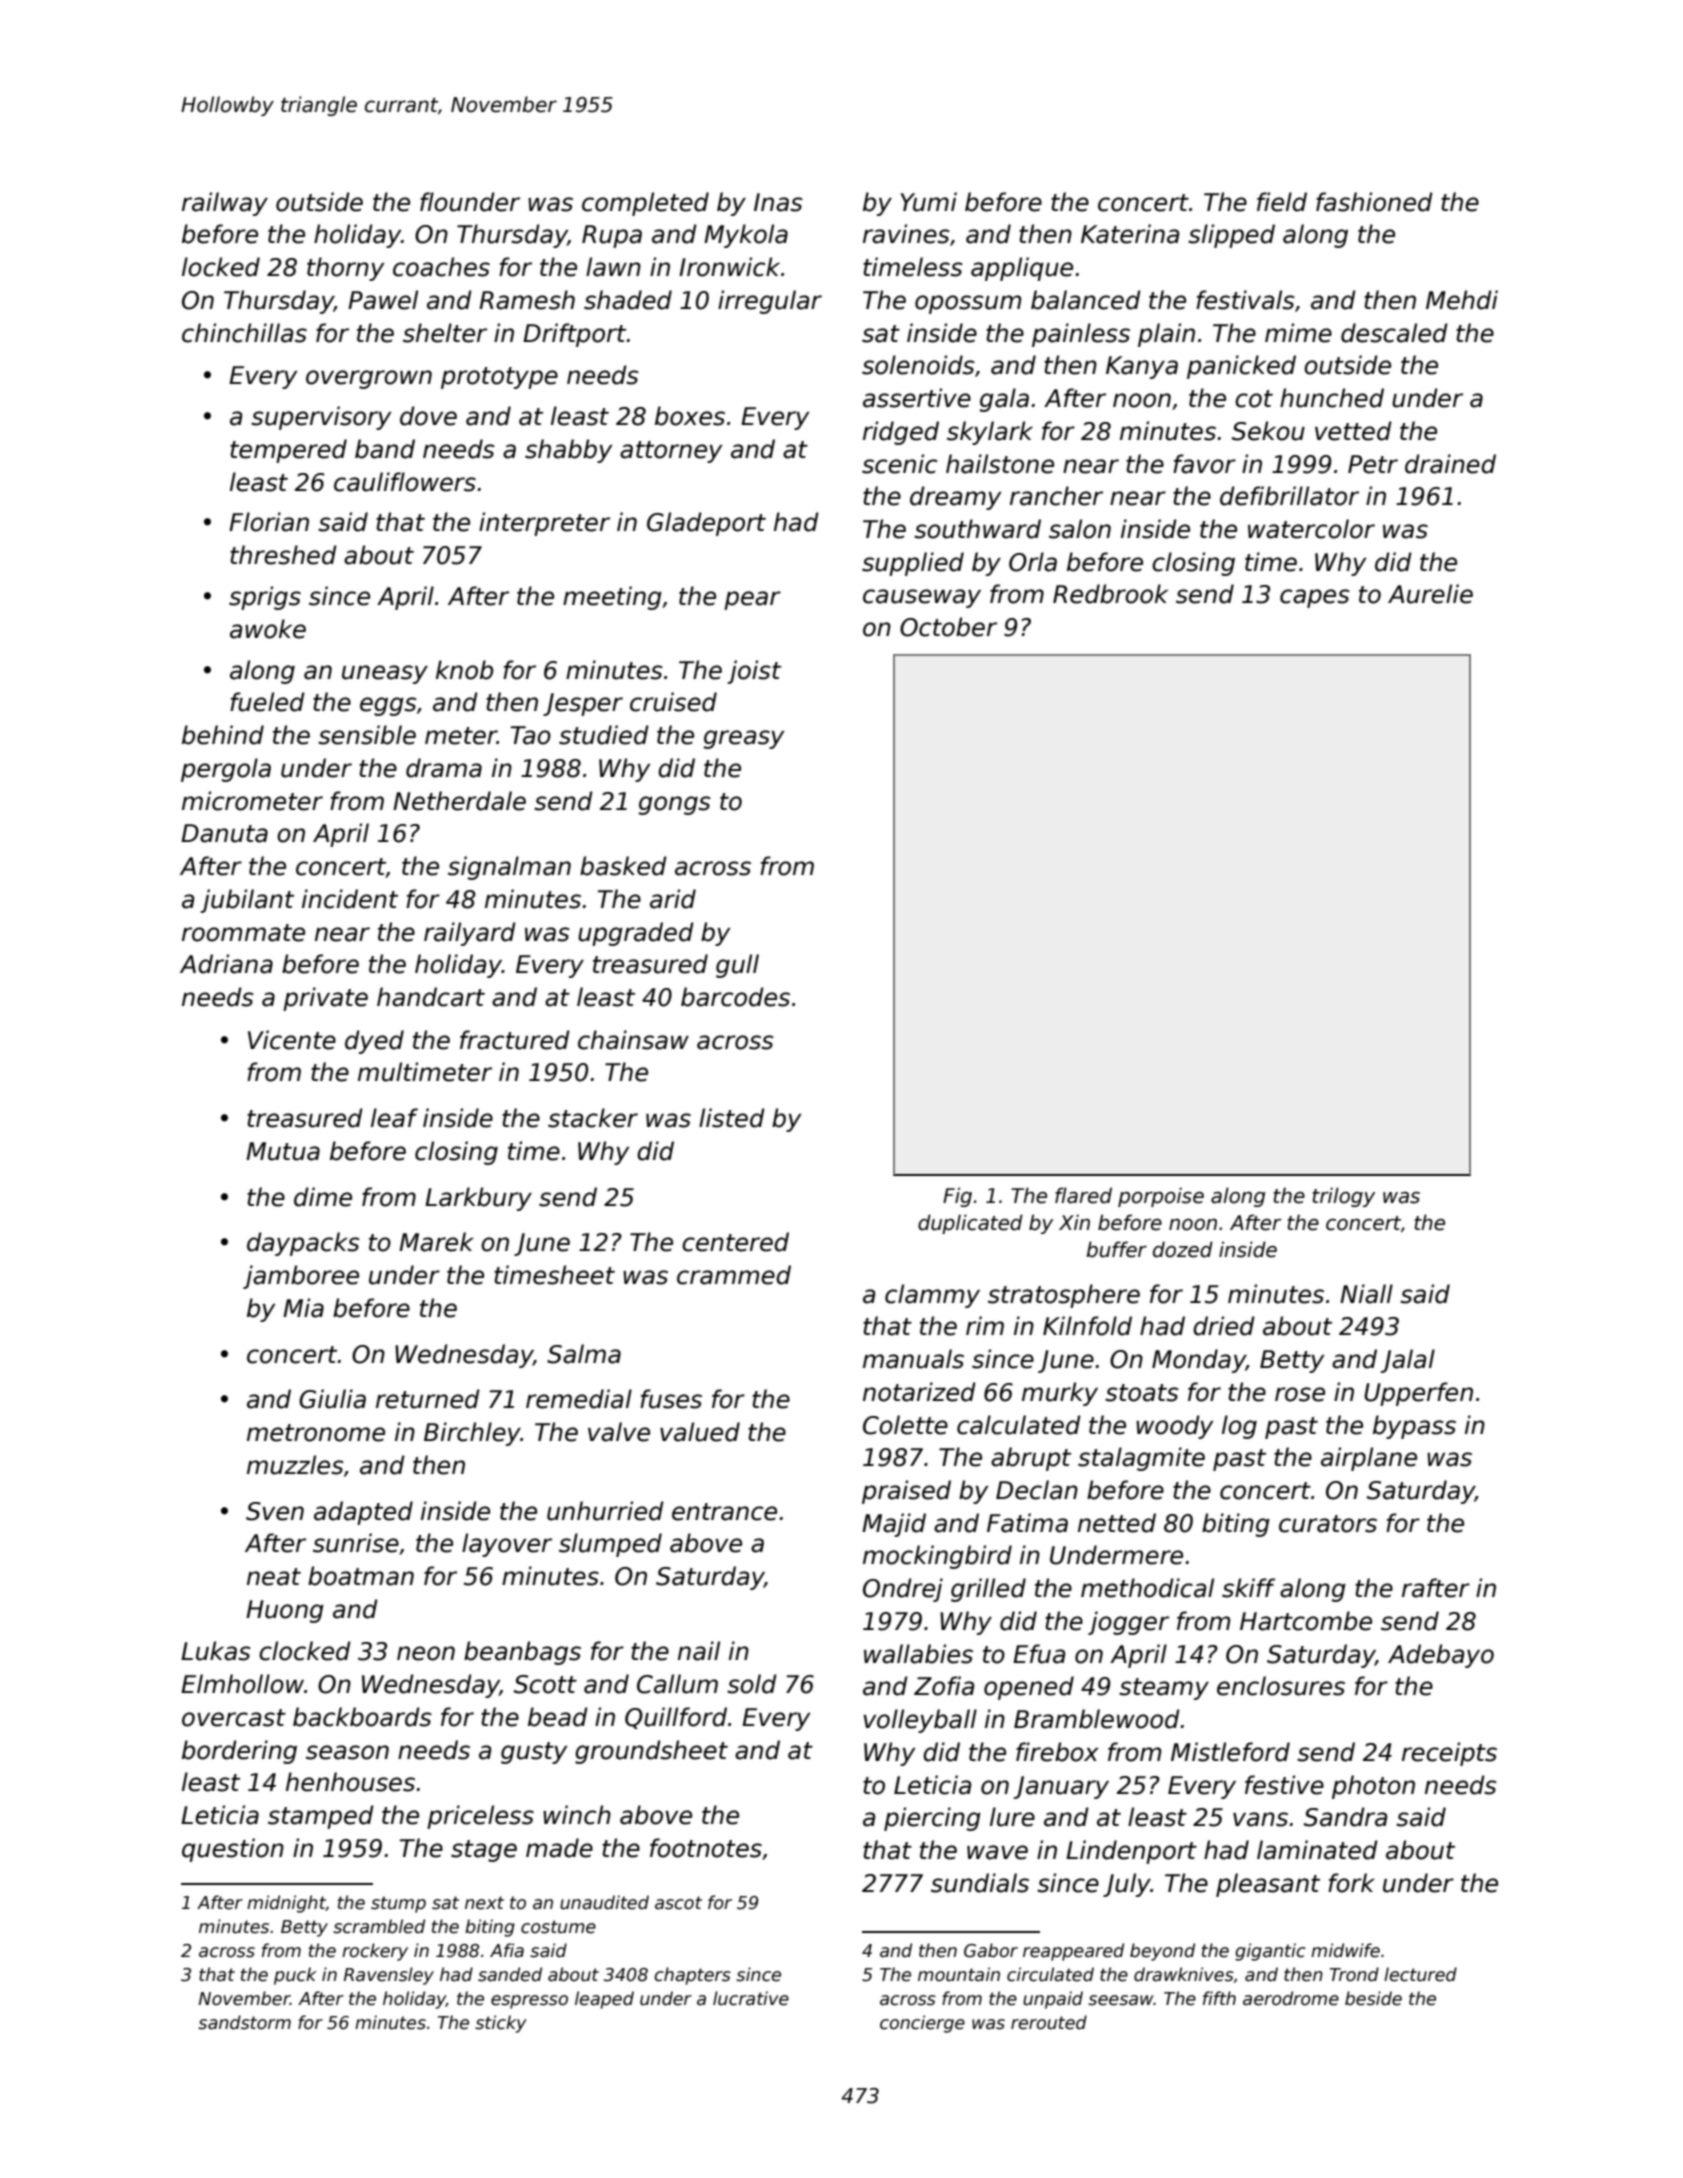 The height and width of the page is (2178, 1683). Describe the element at coordinates (957, 1197) in the page. I see `Fig` at that location.
